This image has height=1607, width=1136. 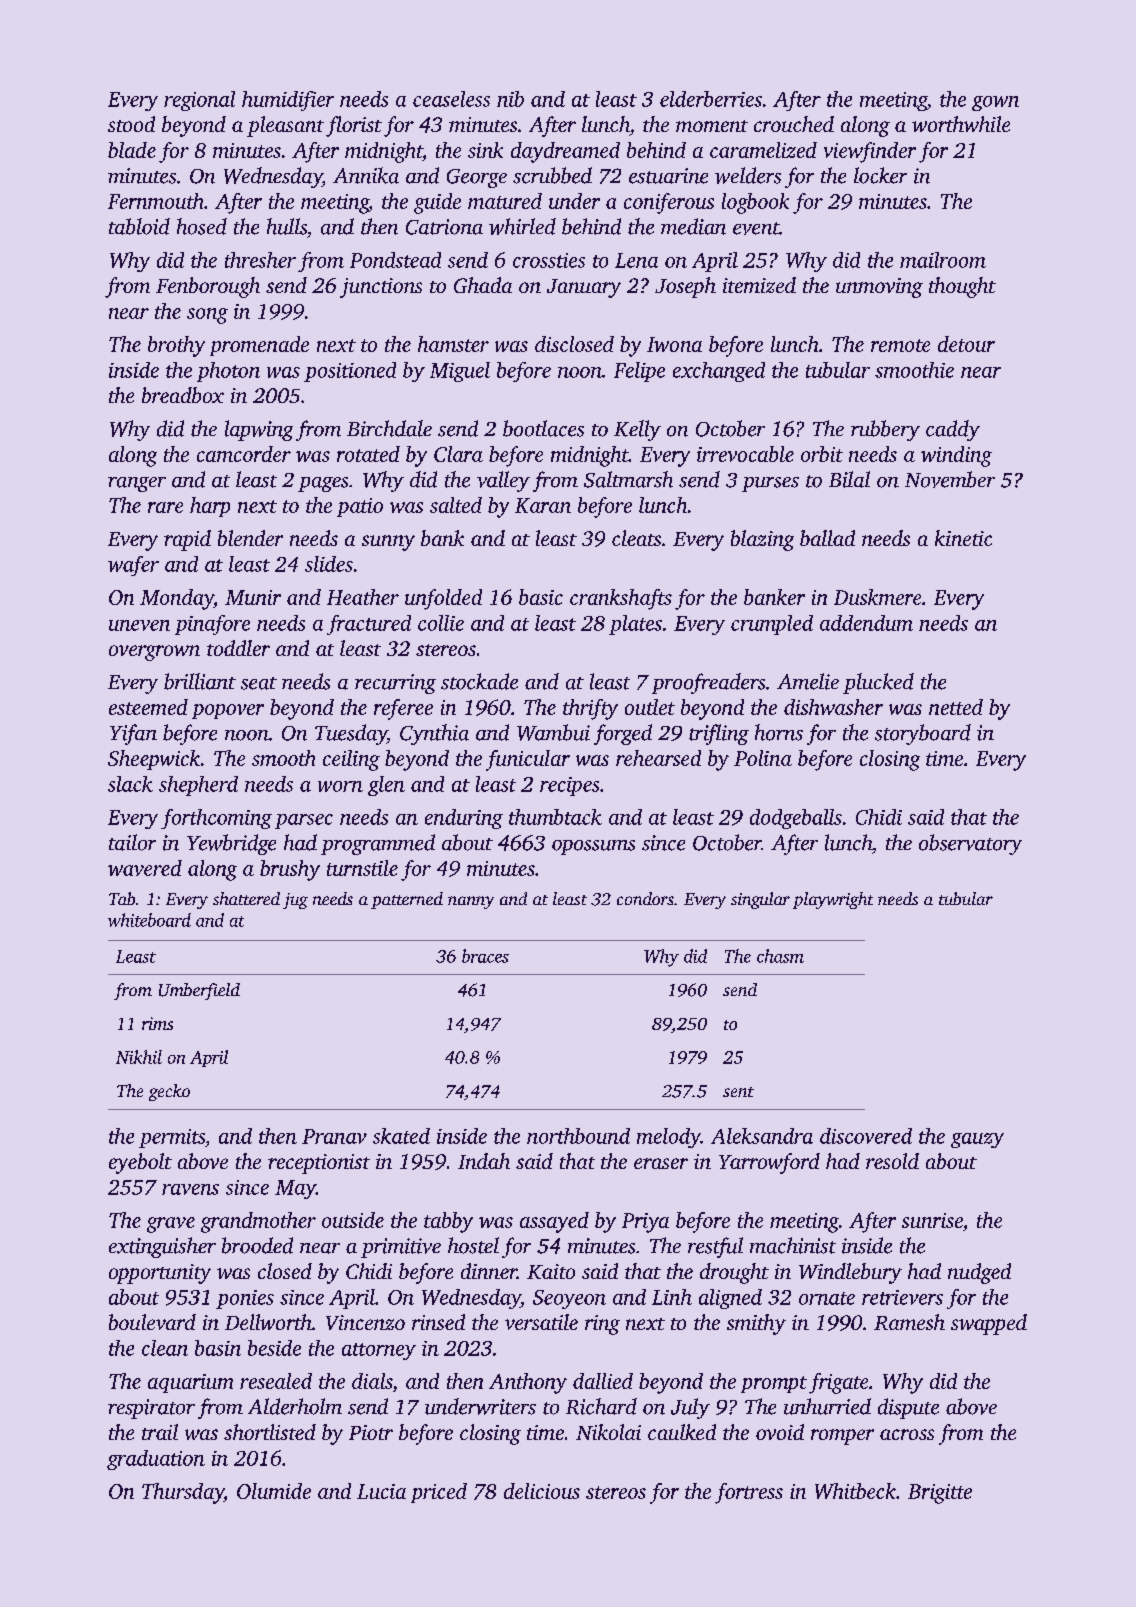 I want to click on locker, so click(x=880, y=175).
